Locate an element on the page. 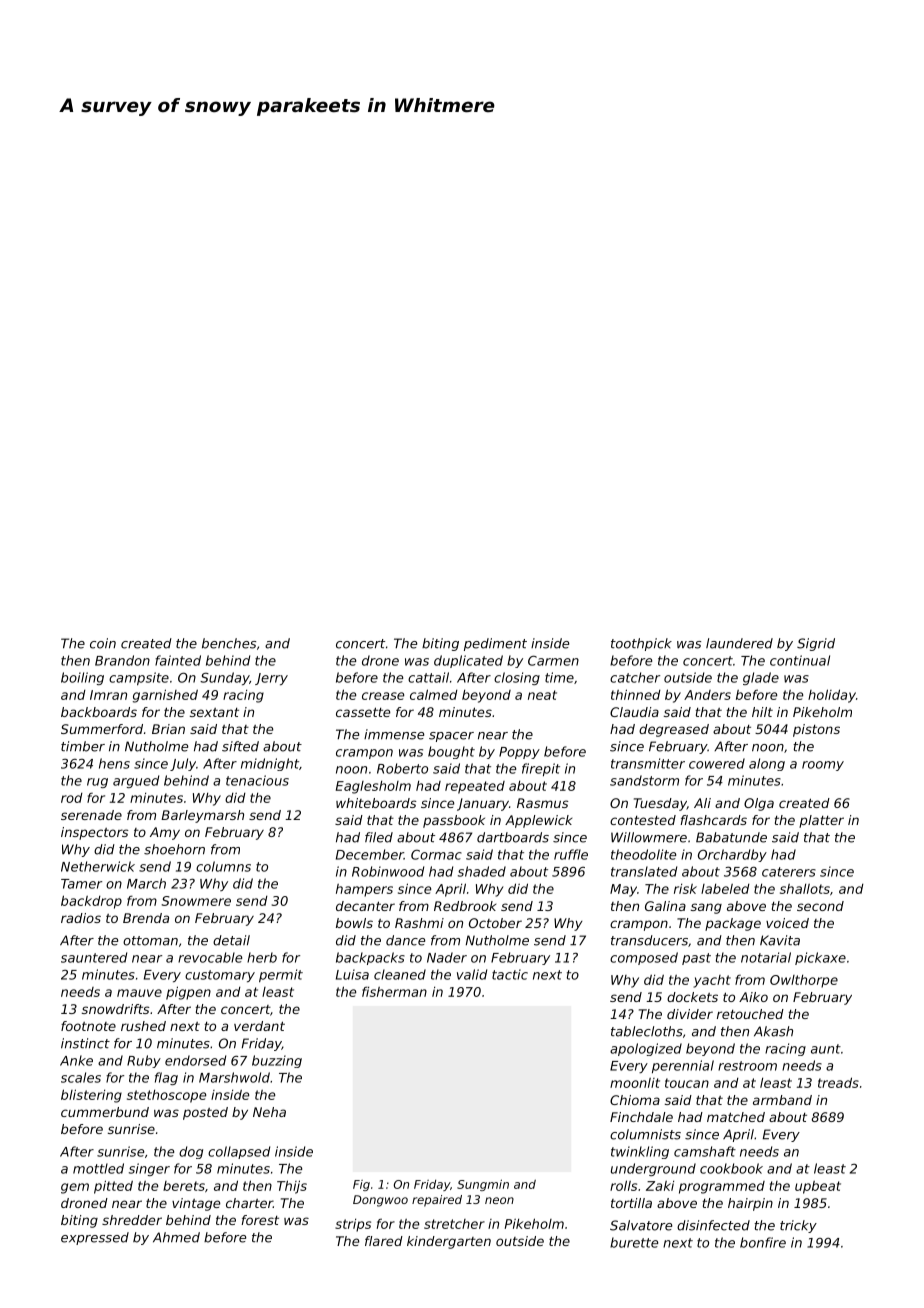 The width and height of the page is (924, 1308). bought is located at coordinates (451, 752).
